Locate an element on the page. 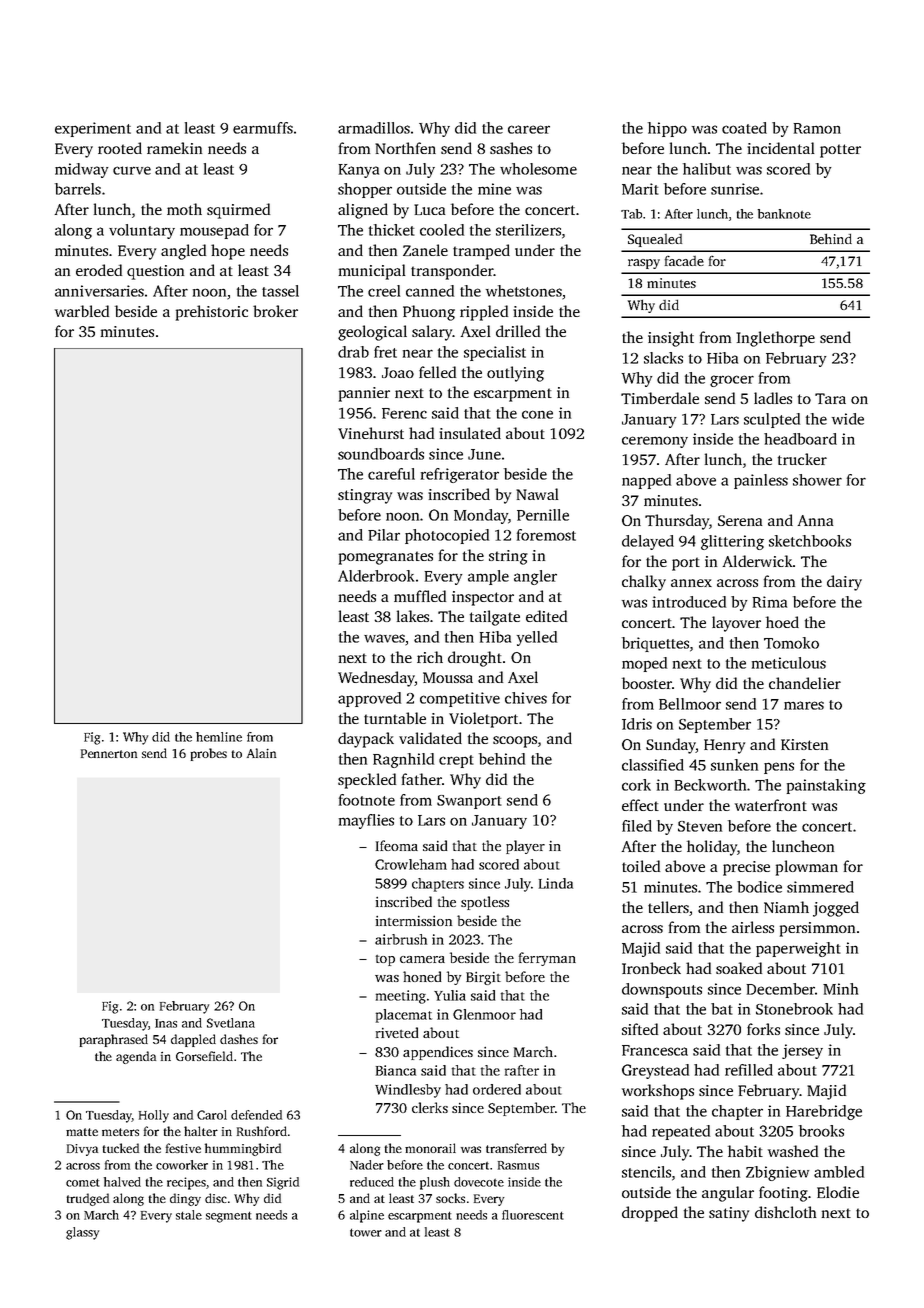  career is located at coordinates (529, 129).
